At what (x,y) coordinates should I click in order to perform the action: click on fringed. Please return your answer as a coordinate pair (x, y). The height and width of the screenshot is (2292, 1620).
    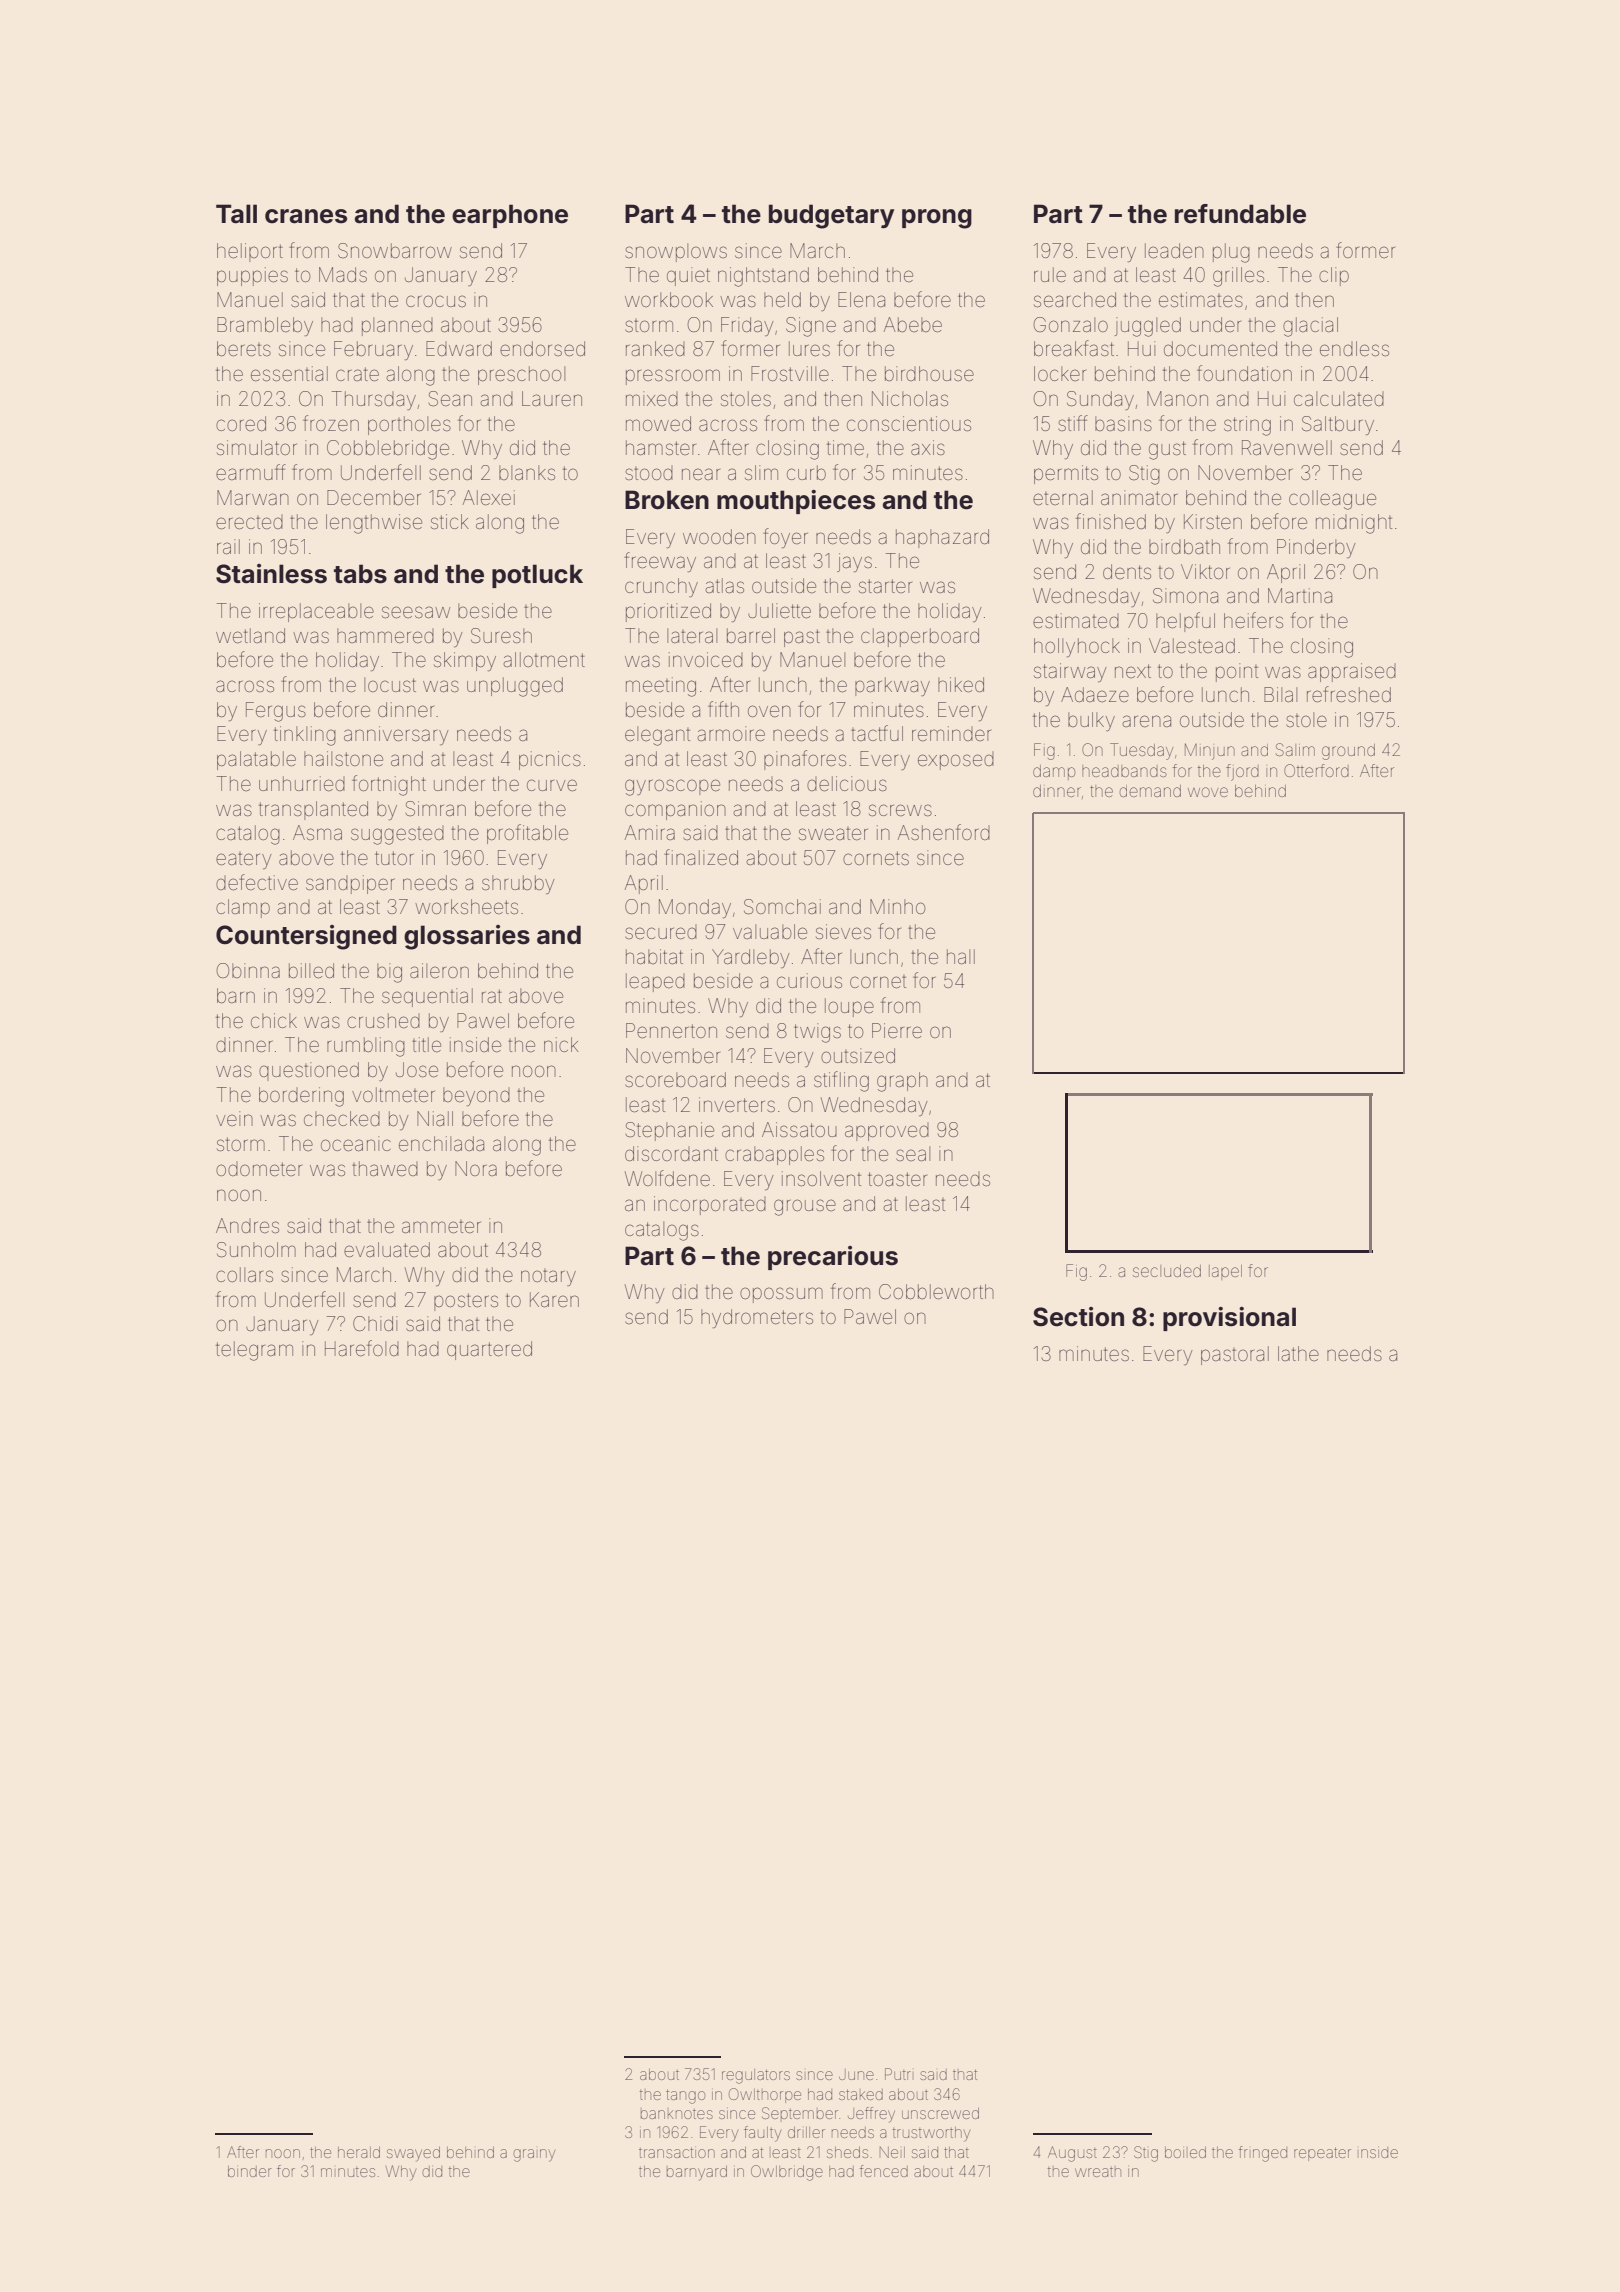
    Looking at the image, I should click on (1263, 2154).
